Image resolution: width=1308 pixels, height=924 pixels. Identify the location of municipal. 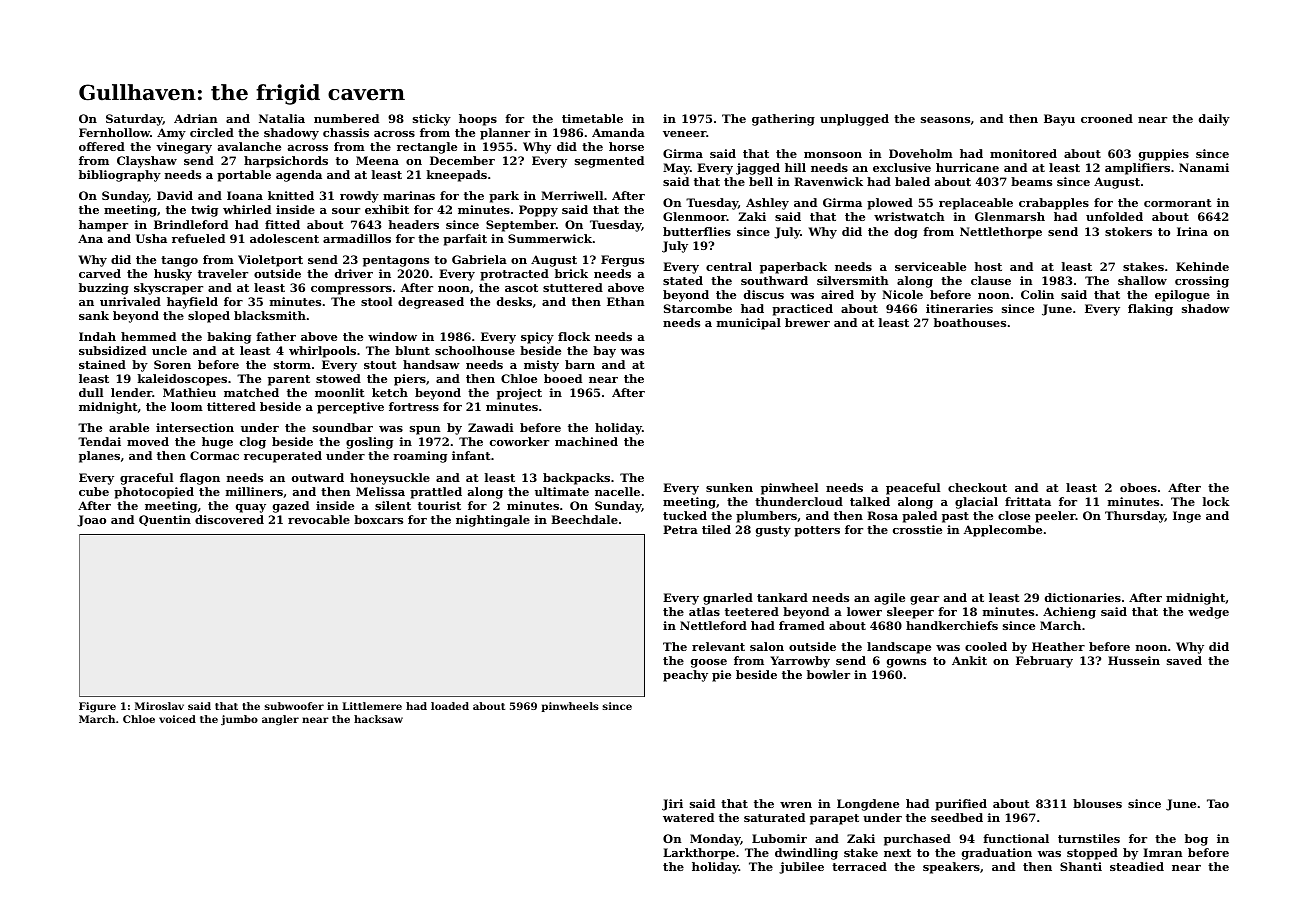
(749, 324).
